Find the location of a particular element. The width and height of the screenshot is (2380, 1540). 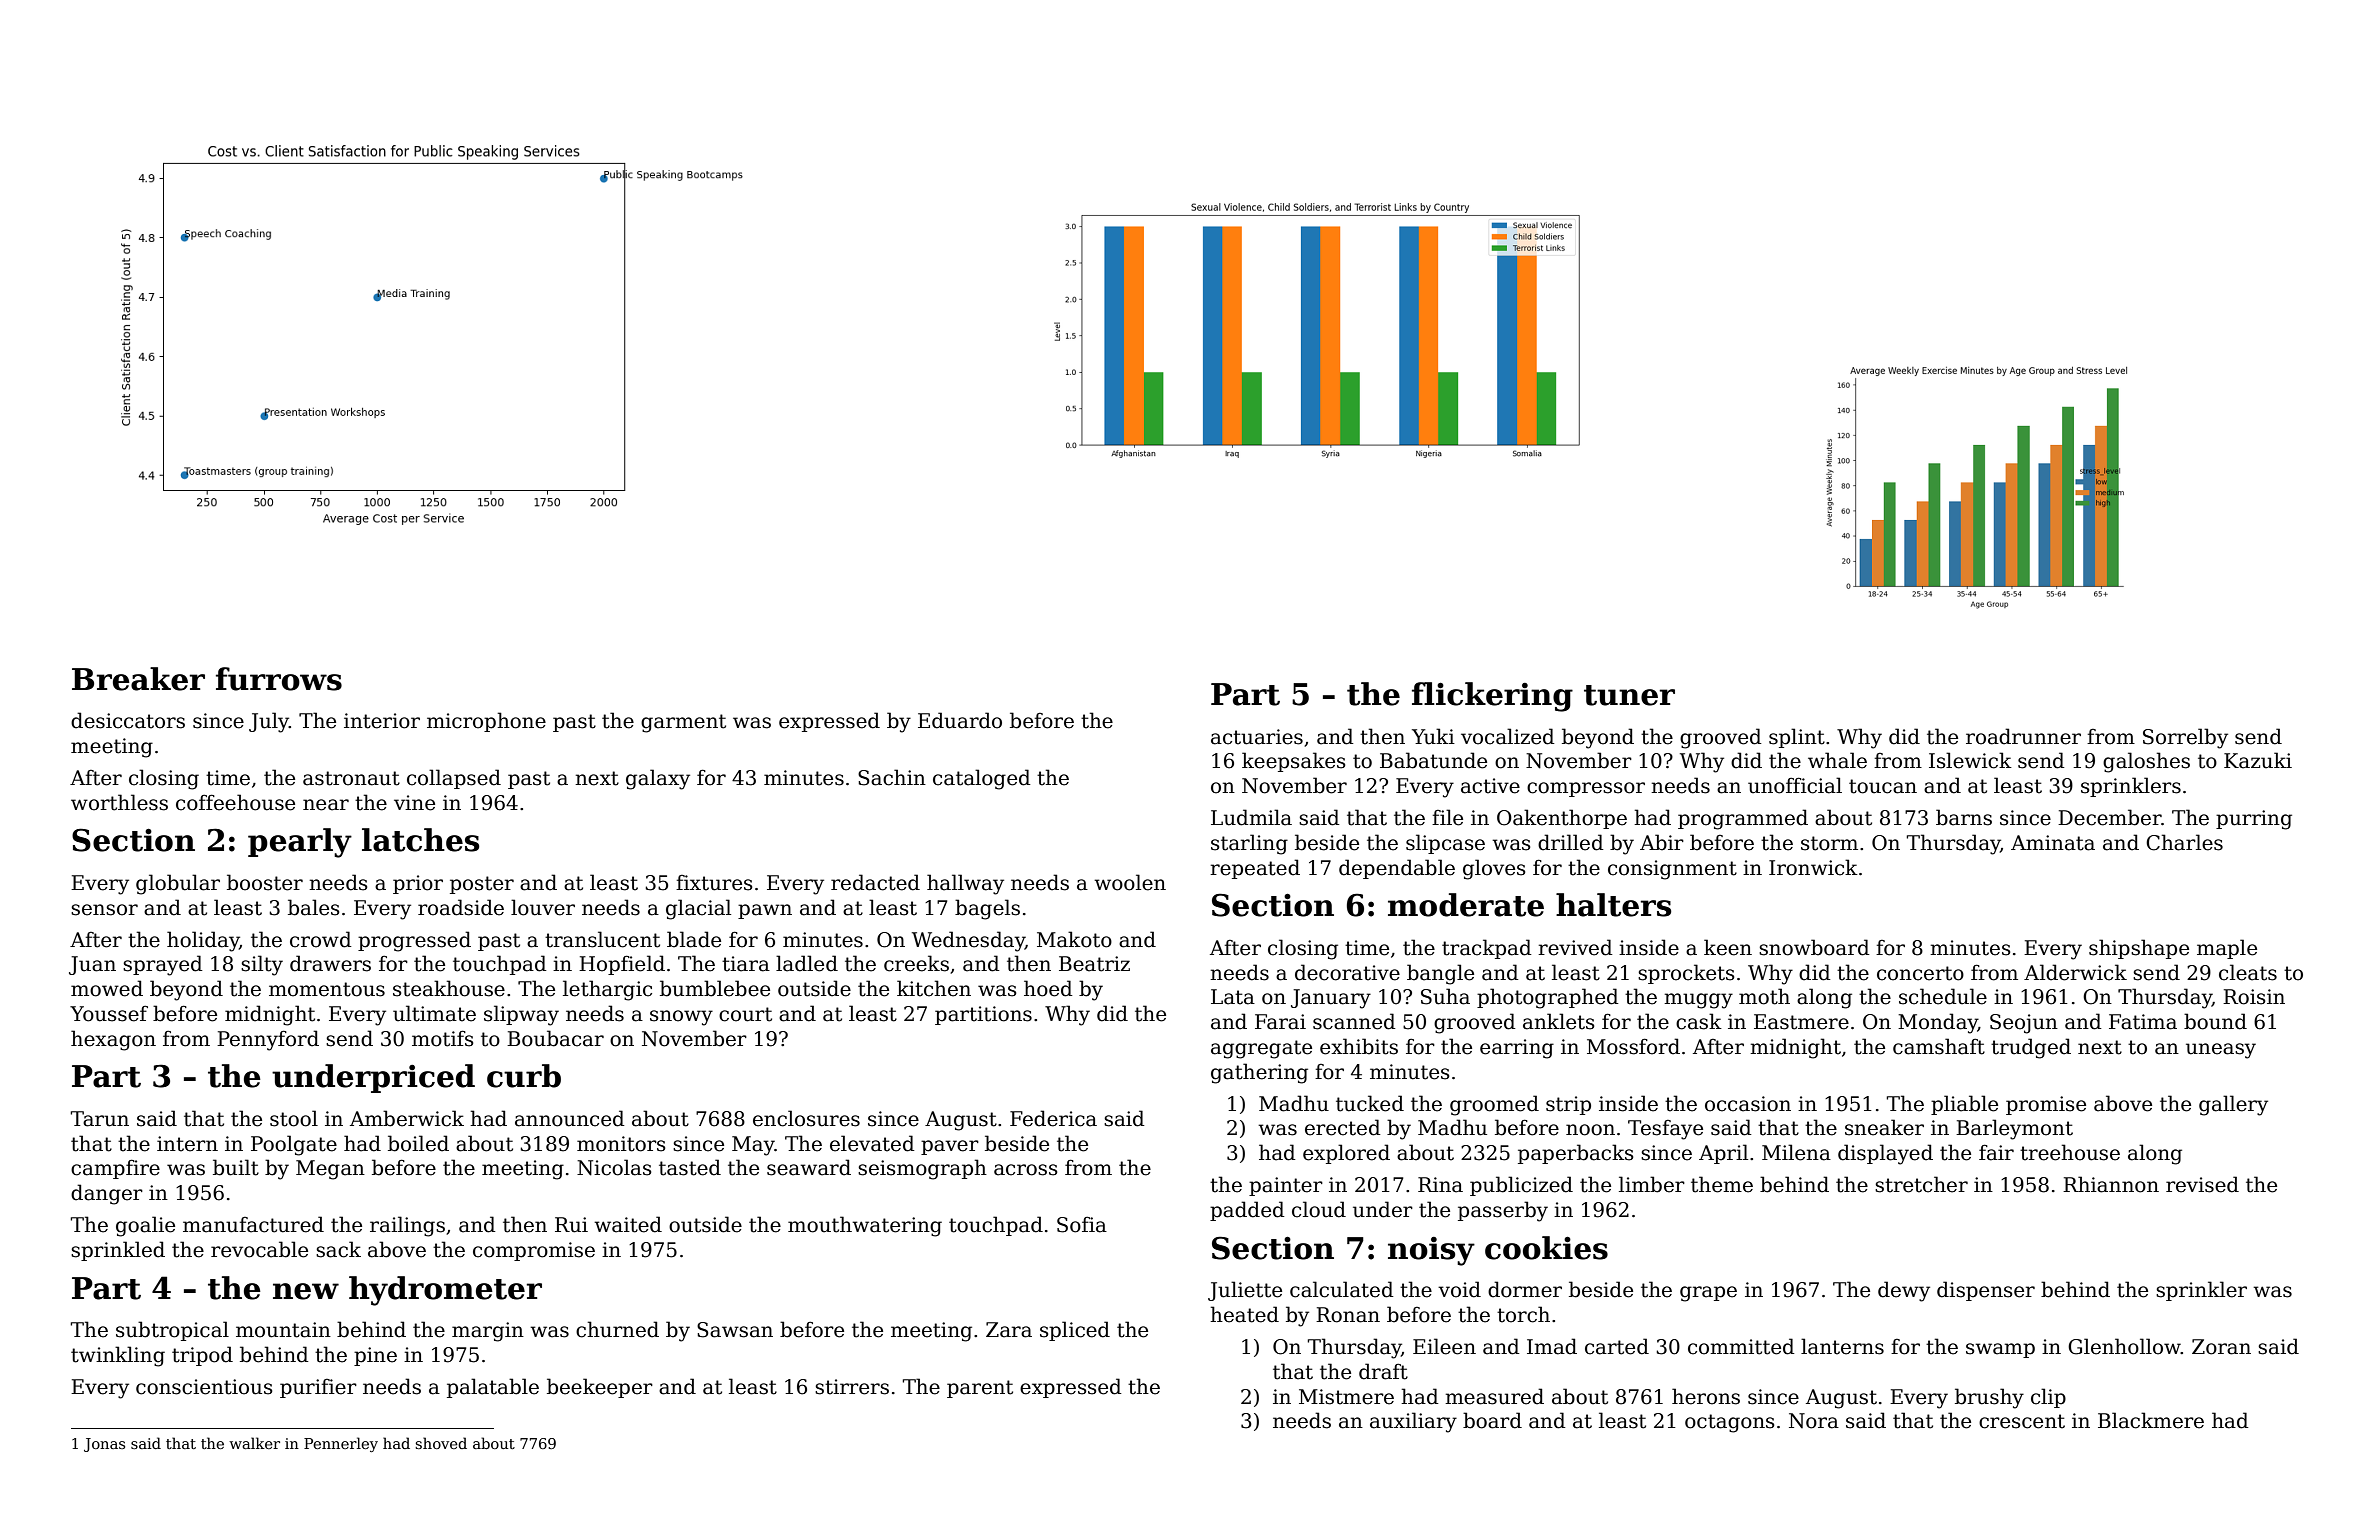

Eduardo is located at coordinates (960, 720).
